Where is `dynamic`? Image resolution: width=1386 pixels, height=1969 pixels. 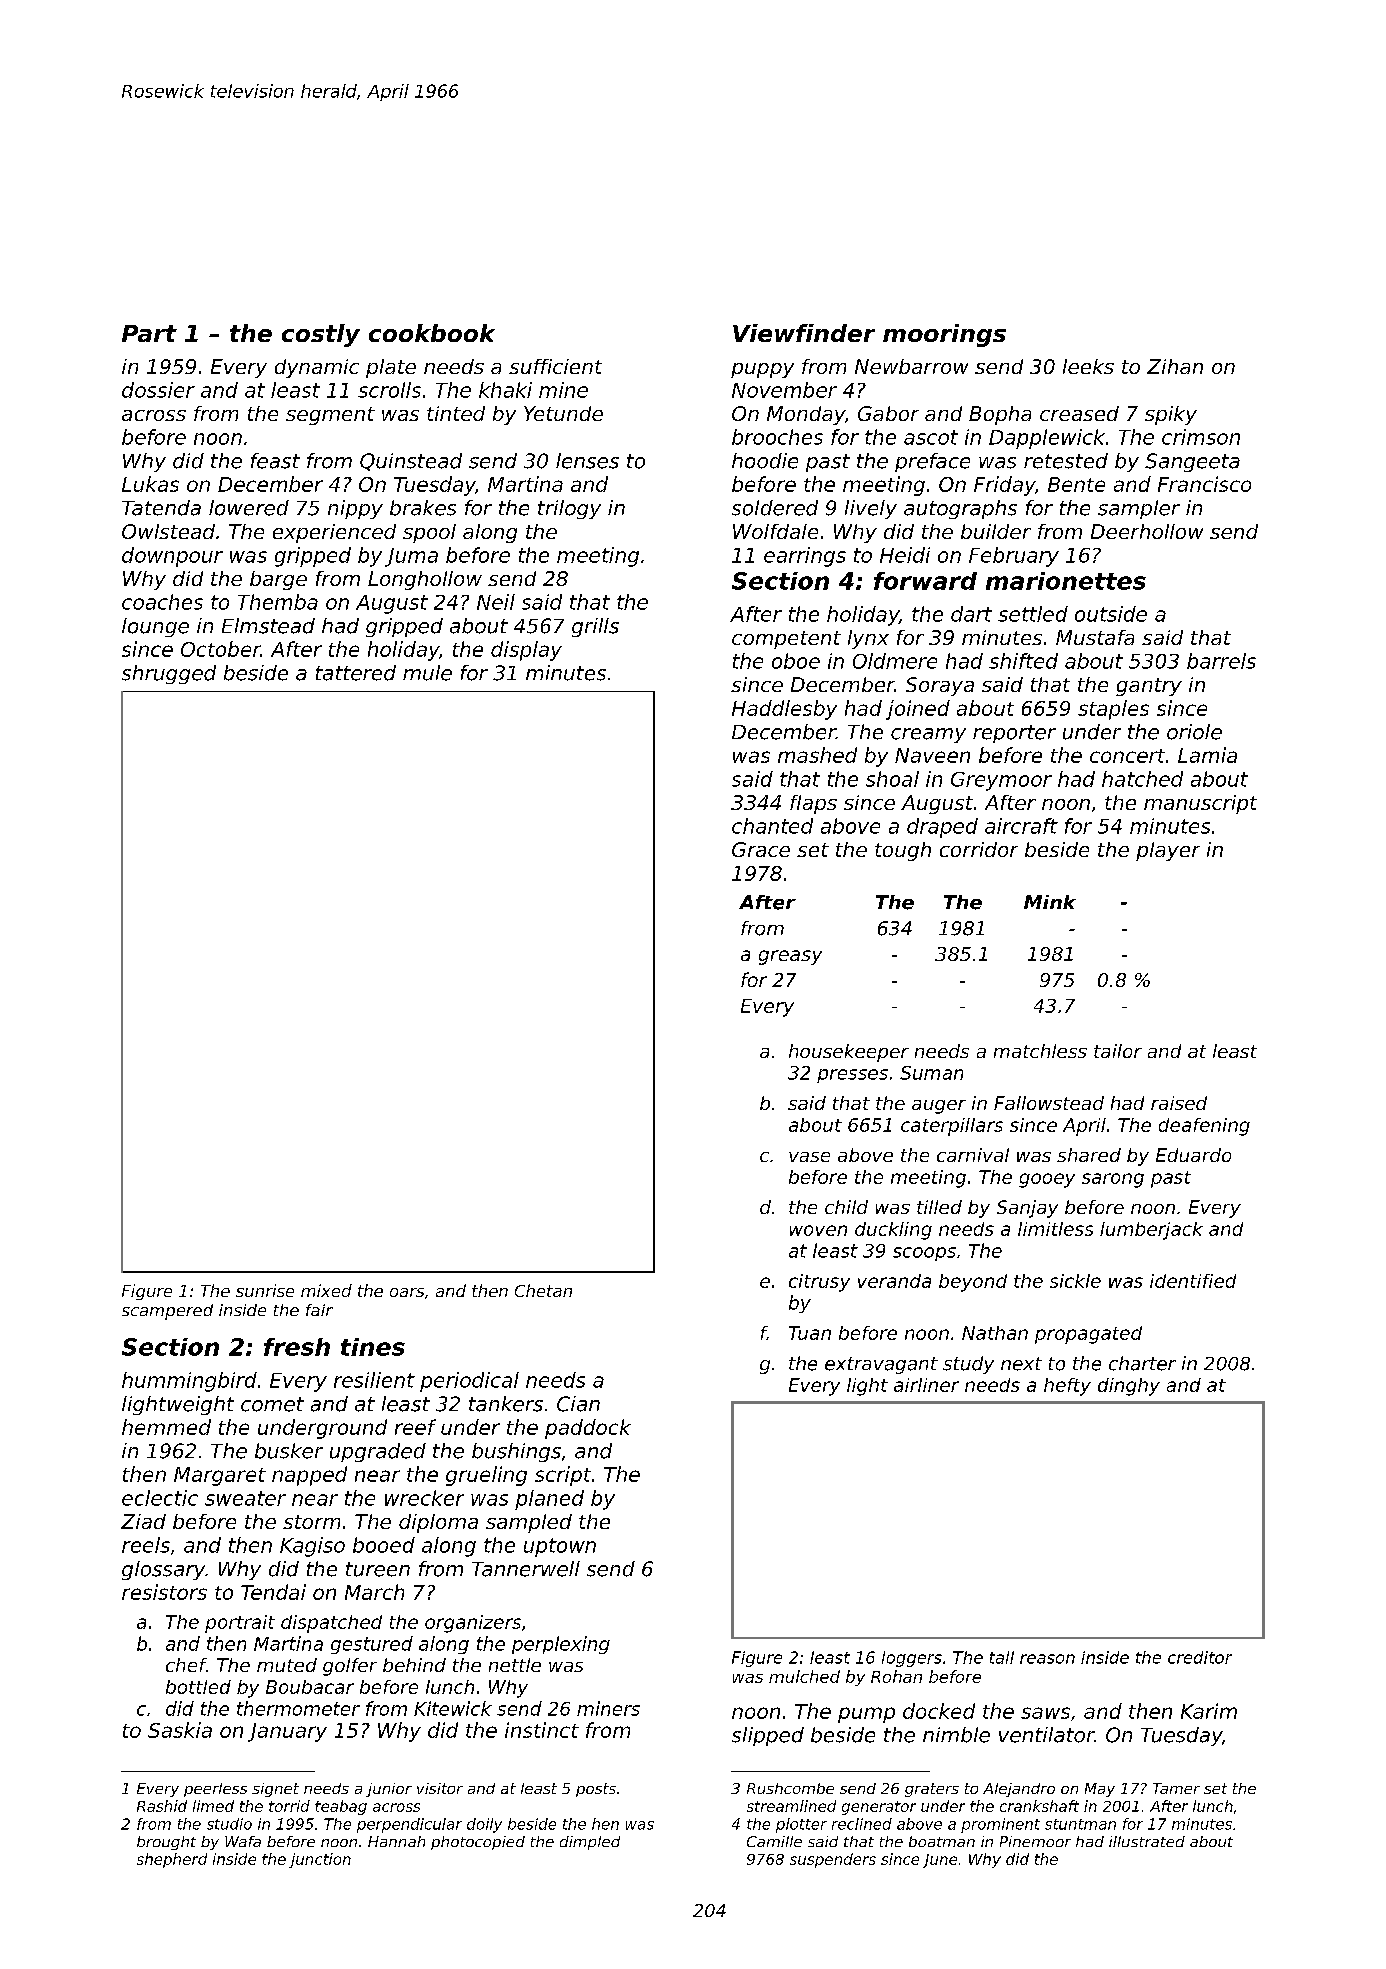 dynamic is located at coordinates (317, 368).
